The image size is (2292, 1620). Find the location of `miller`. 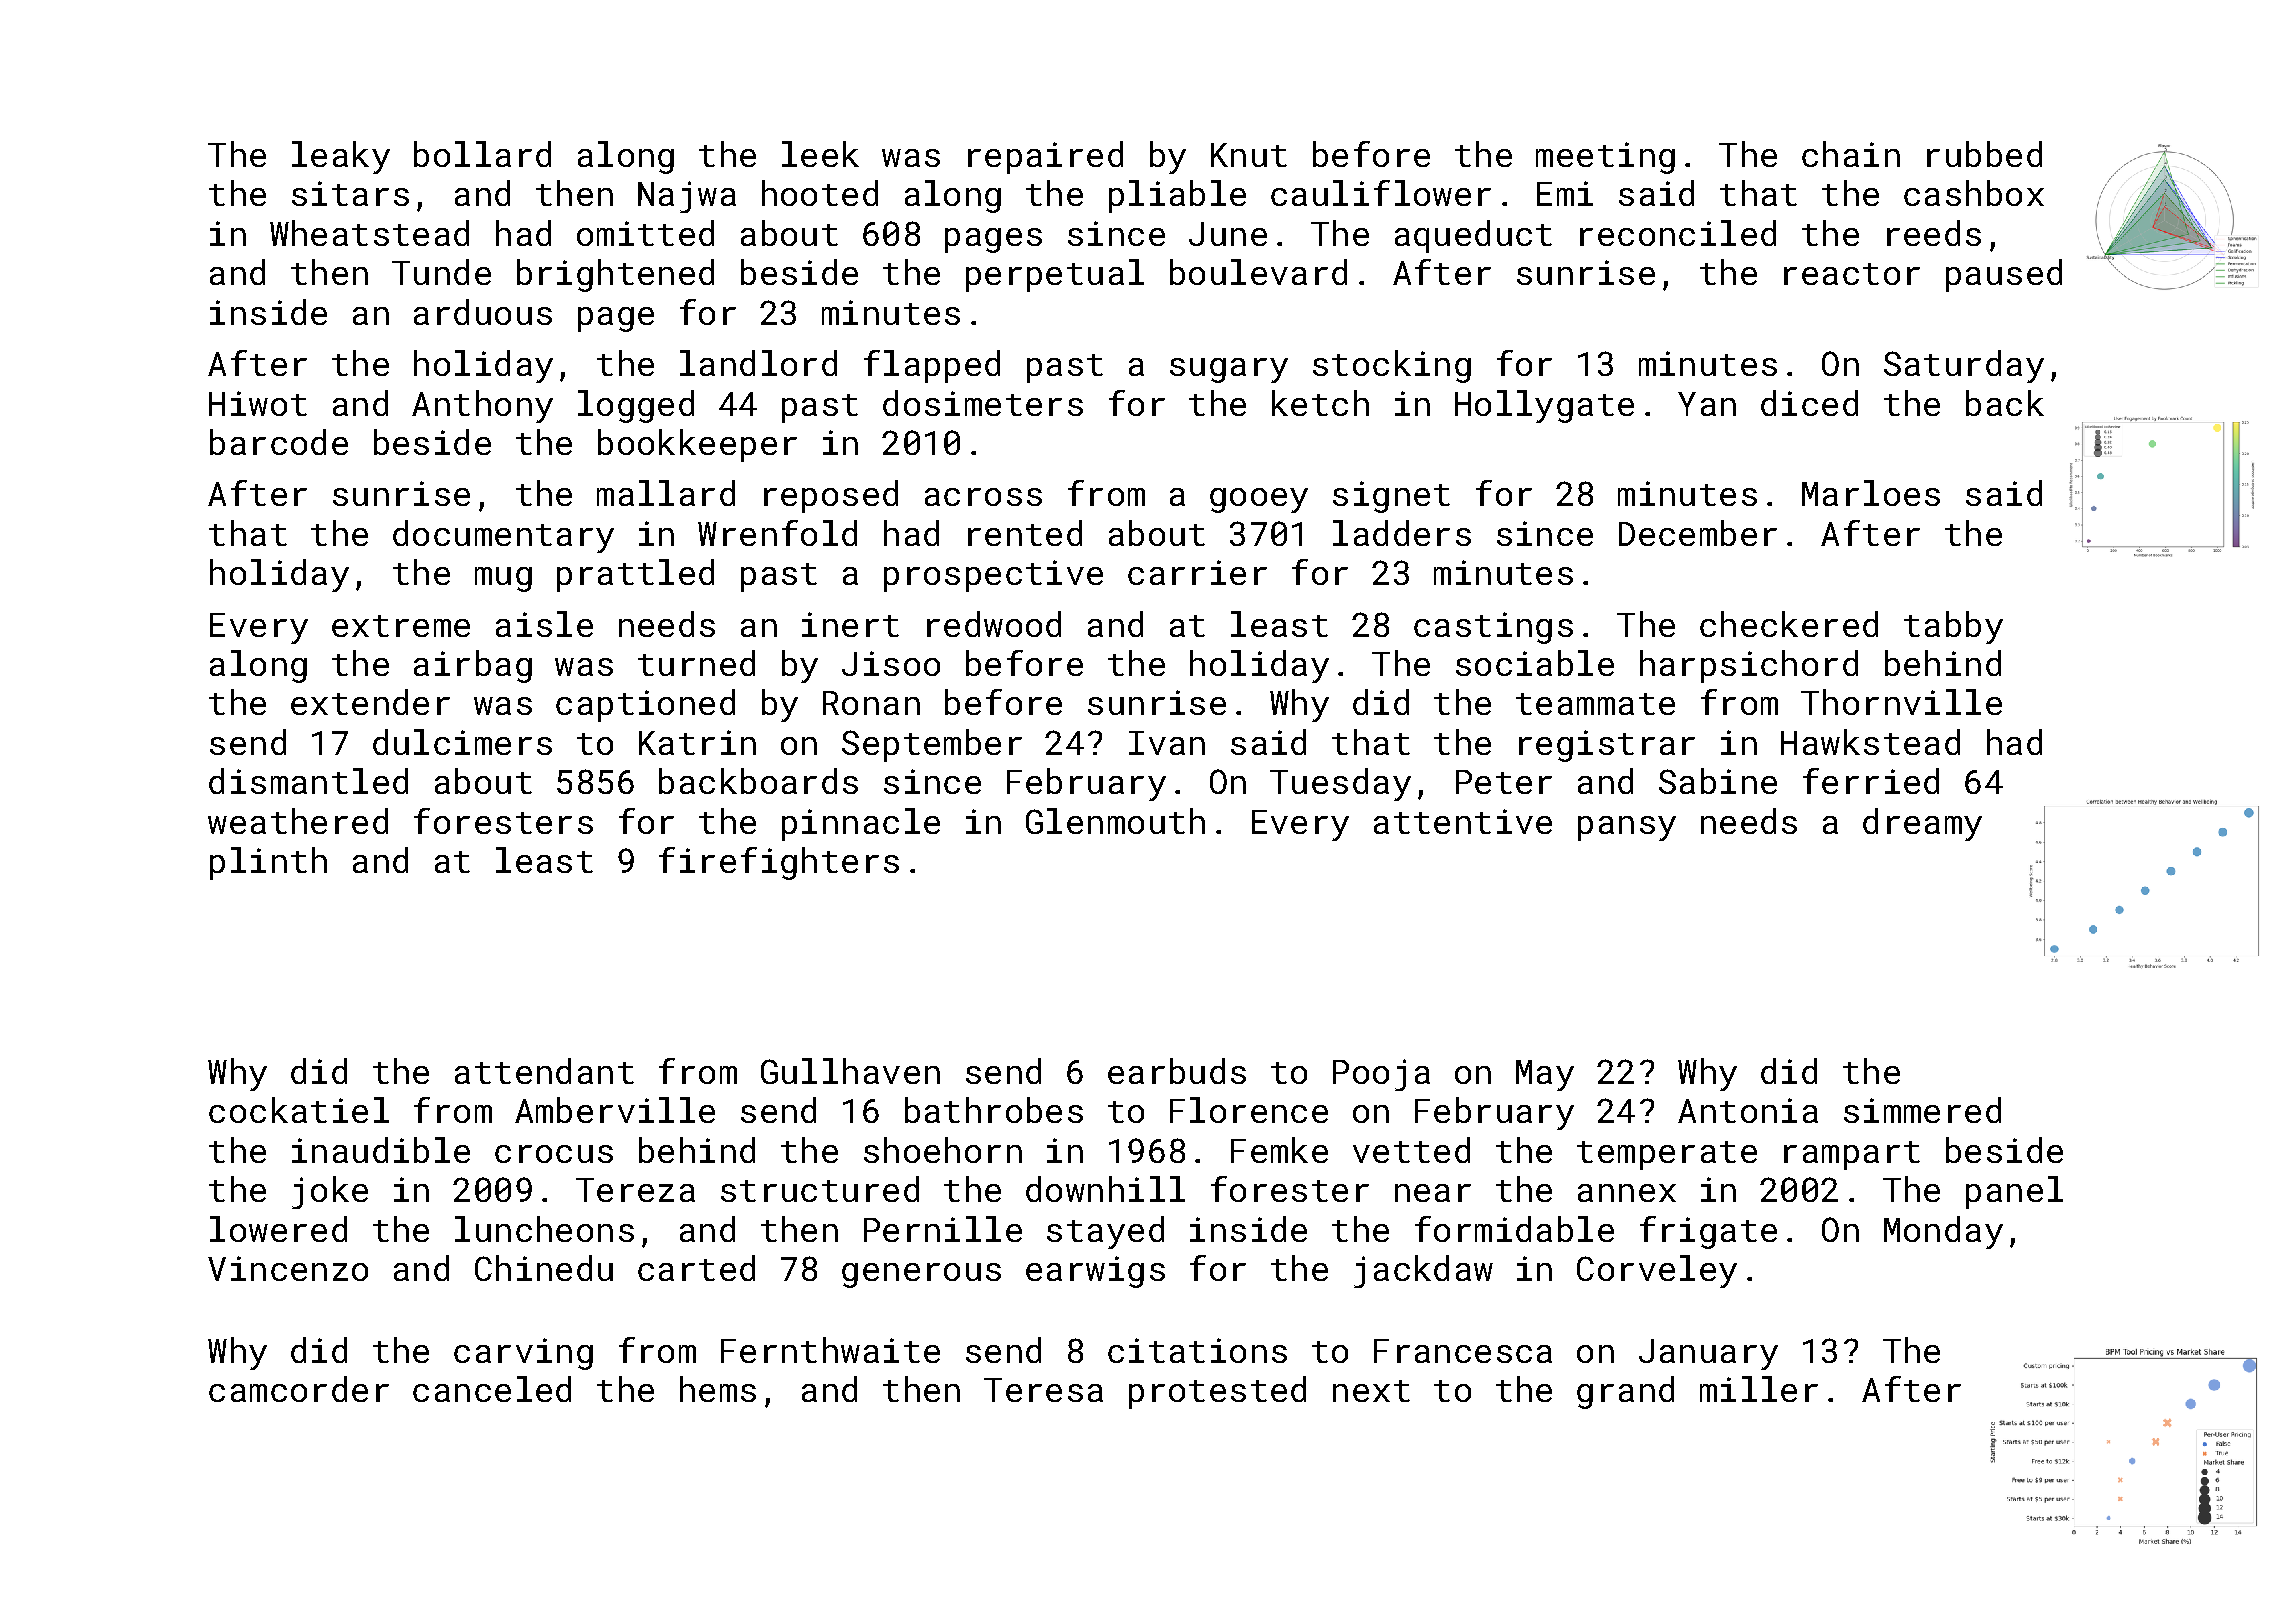

miller is located at coordinates (1759, 1389).
